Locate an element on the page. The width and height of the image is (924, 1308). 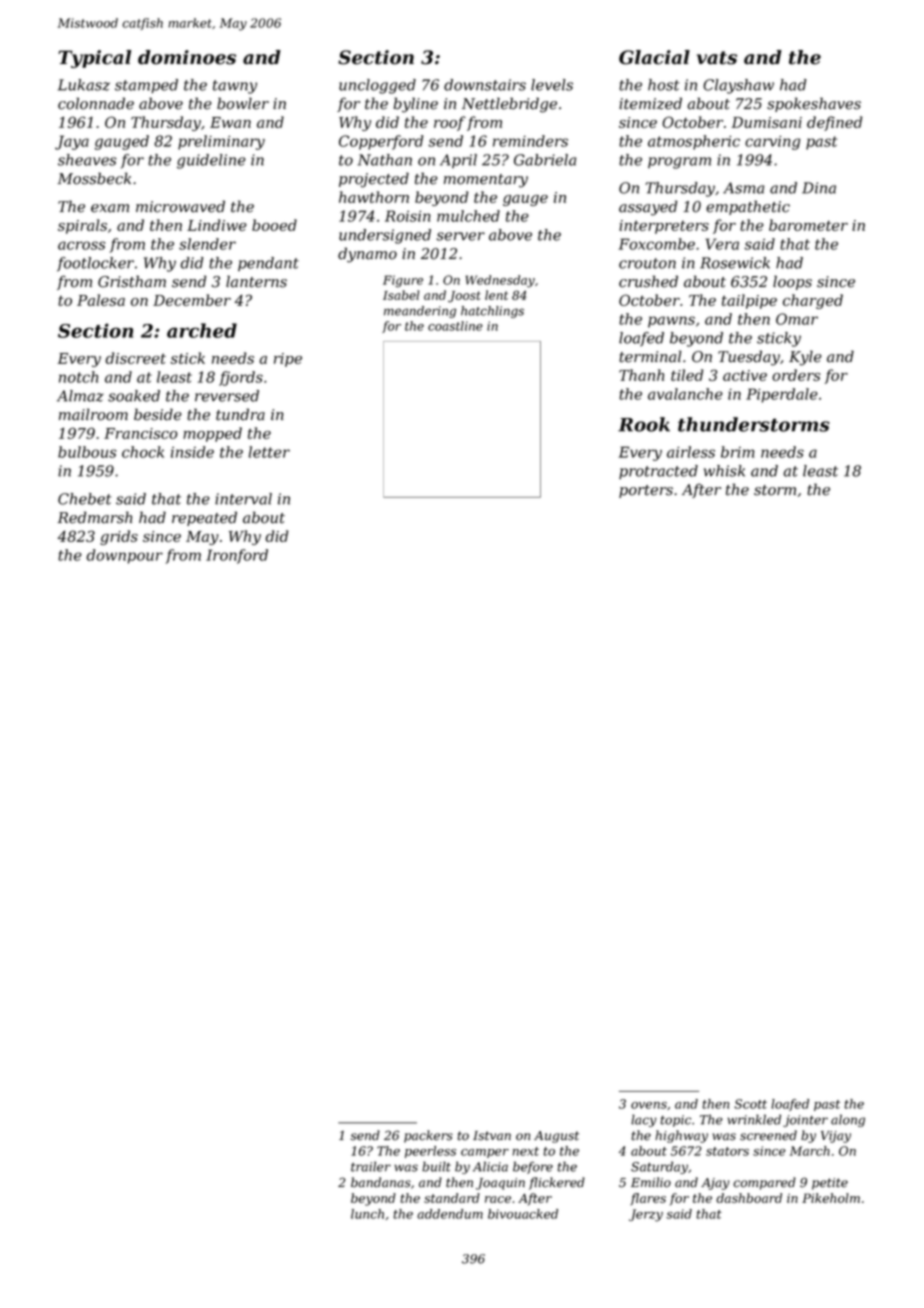
addendum is located at coordinates (450, 1214).
